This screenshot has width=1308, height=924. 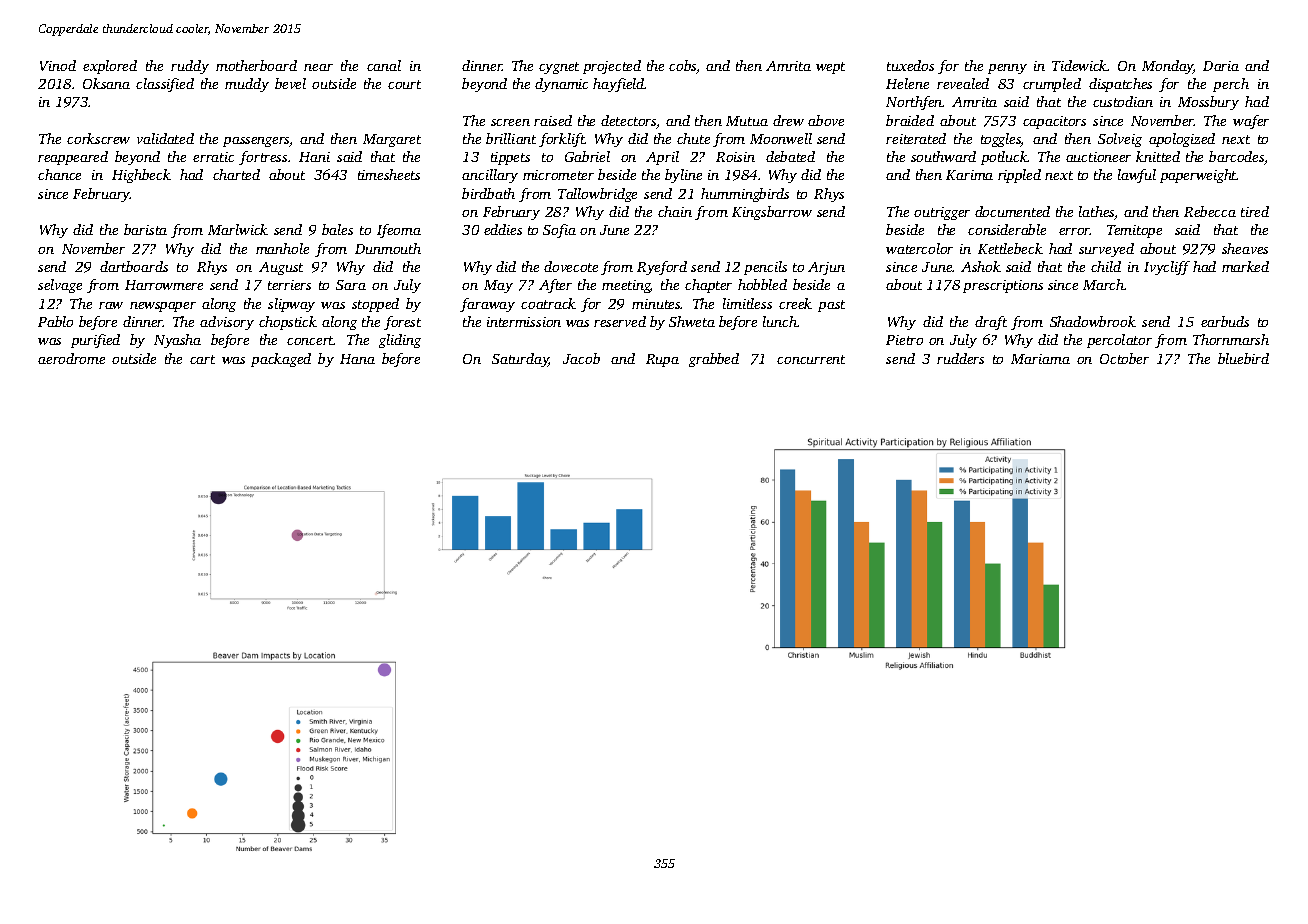 I want to click on intermission, so click(x=524, y=322).
